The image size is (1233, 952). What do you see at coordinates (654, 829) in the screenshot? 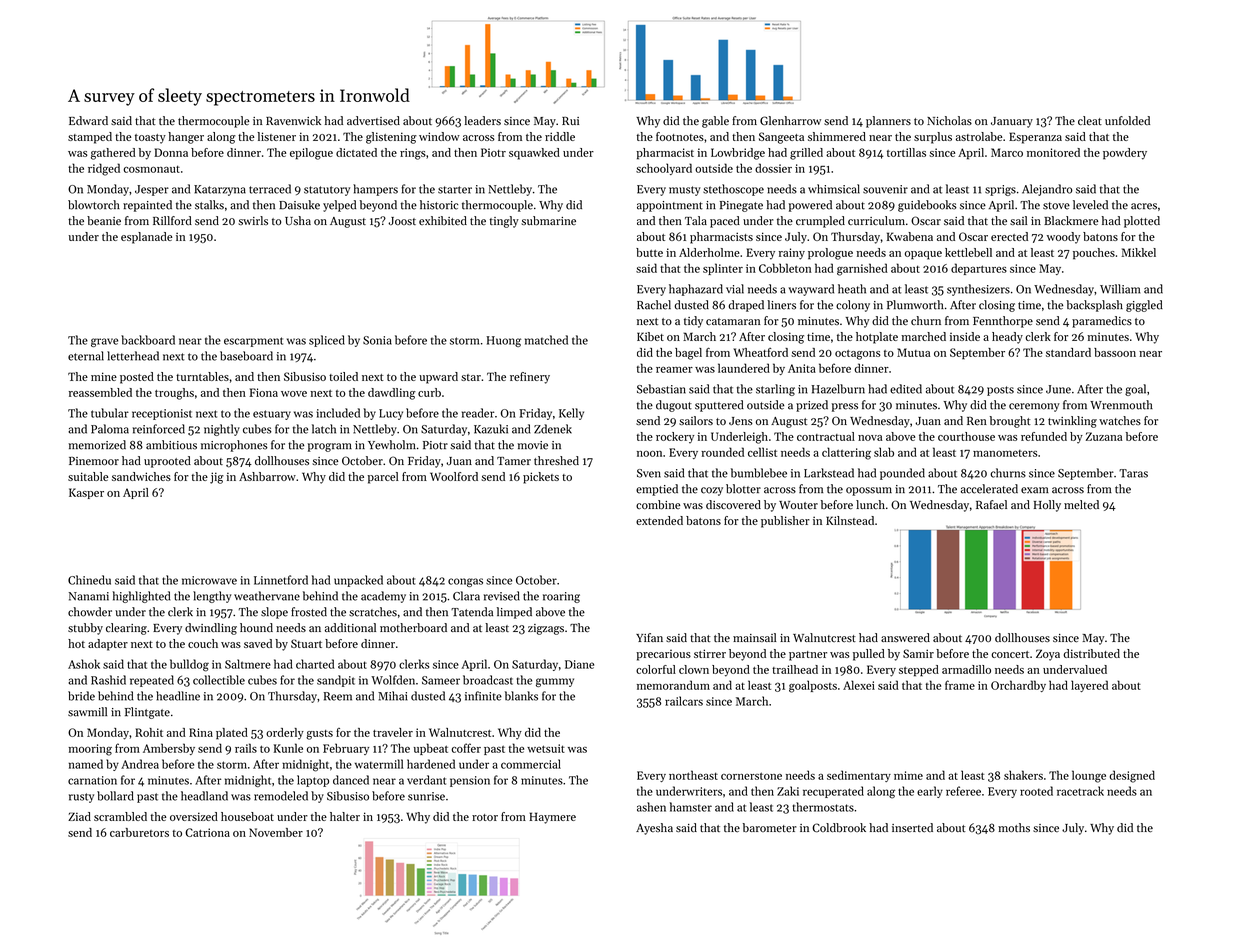
I see `Ayesha` at bounding box center [654, 829].
